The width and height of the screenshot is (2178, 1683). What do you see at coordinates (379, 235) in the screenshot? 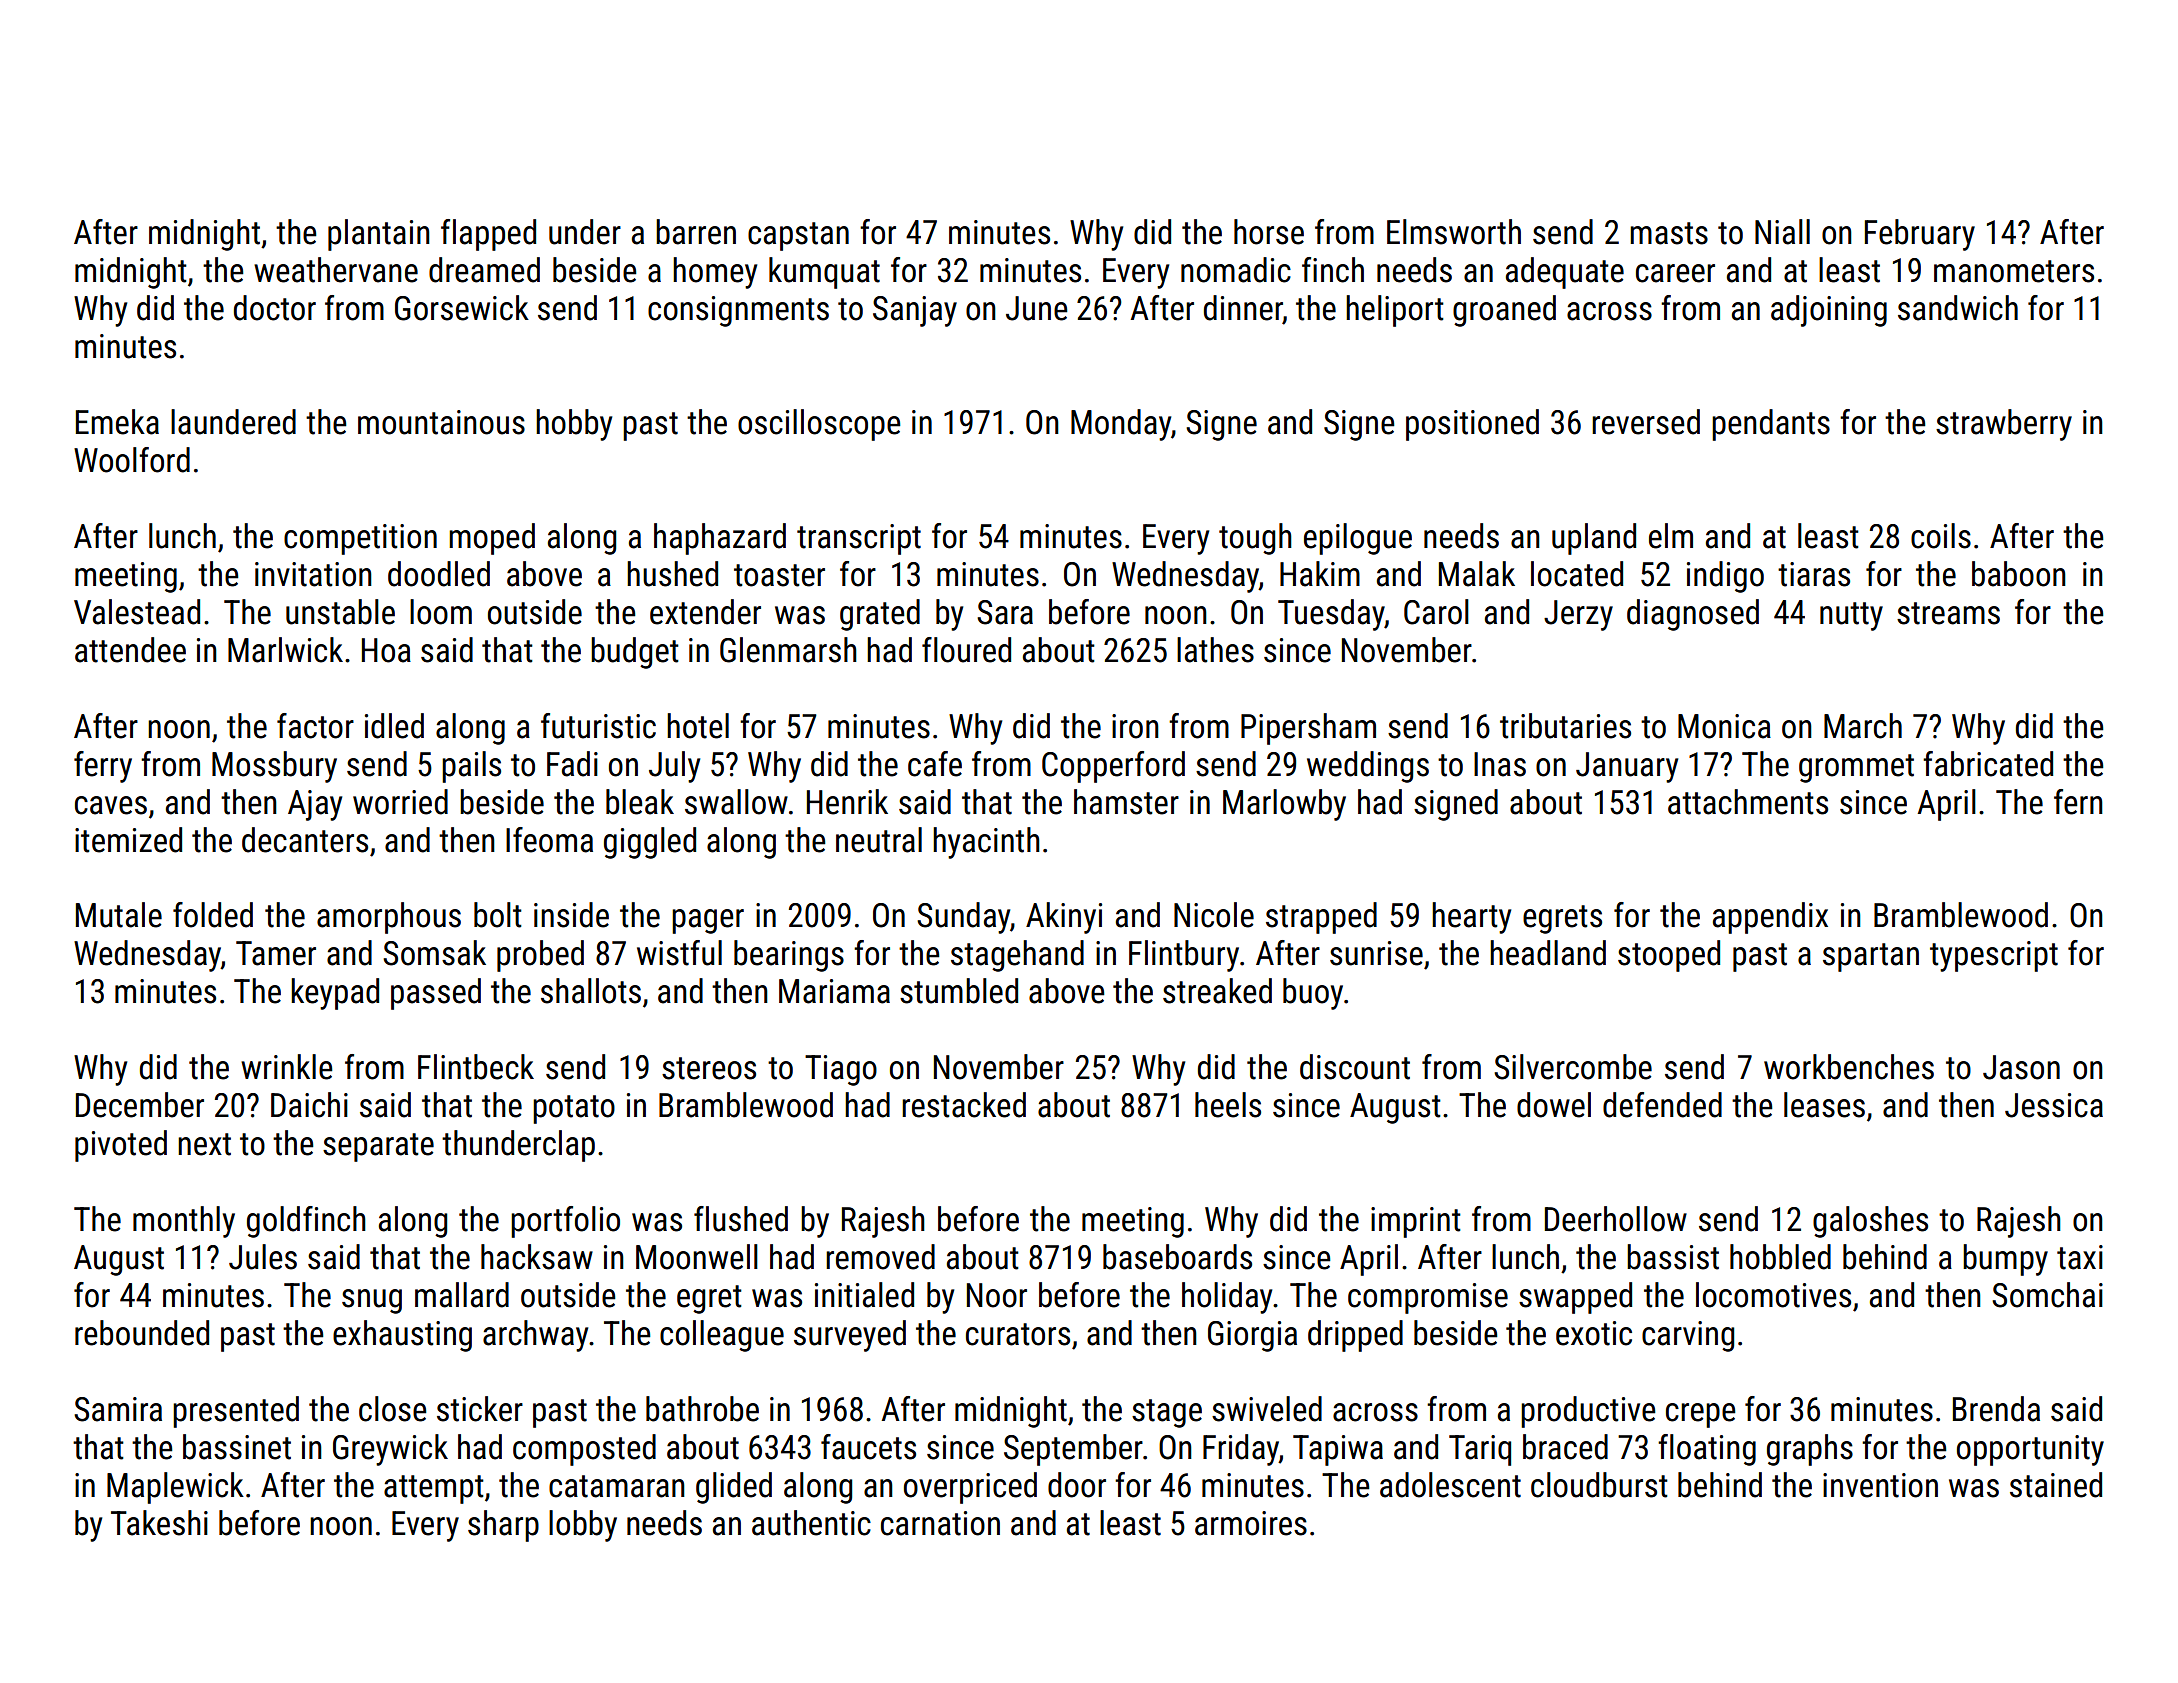
I see `plantain` at bounding box center [379, 235].
